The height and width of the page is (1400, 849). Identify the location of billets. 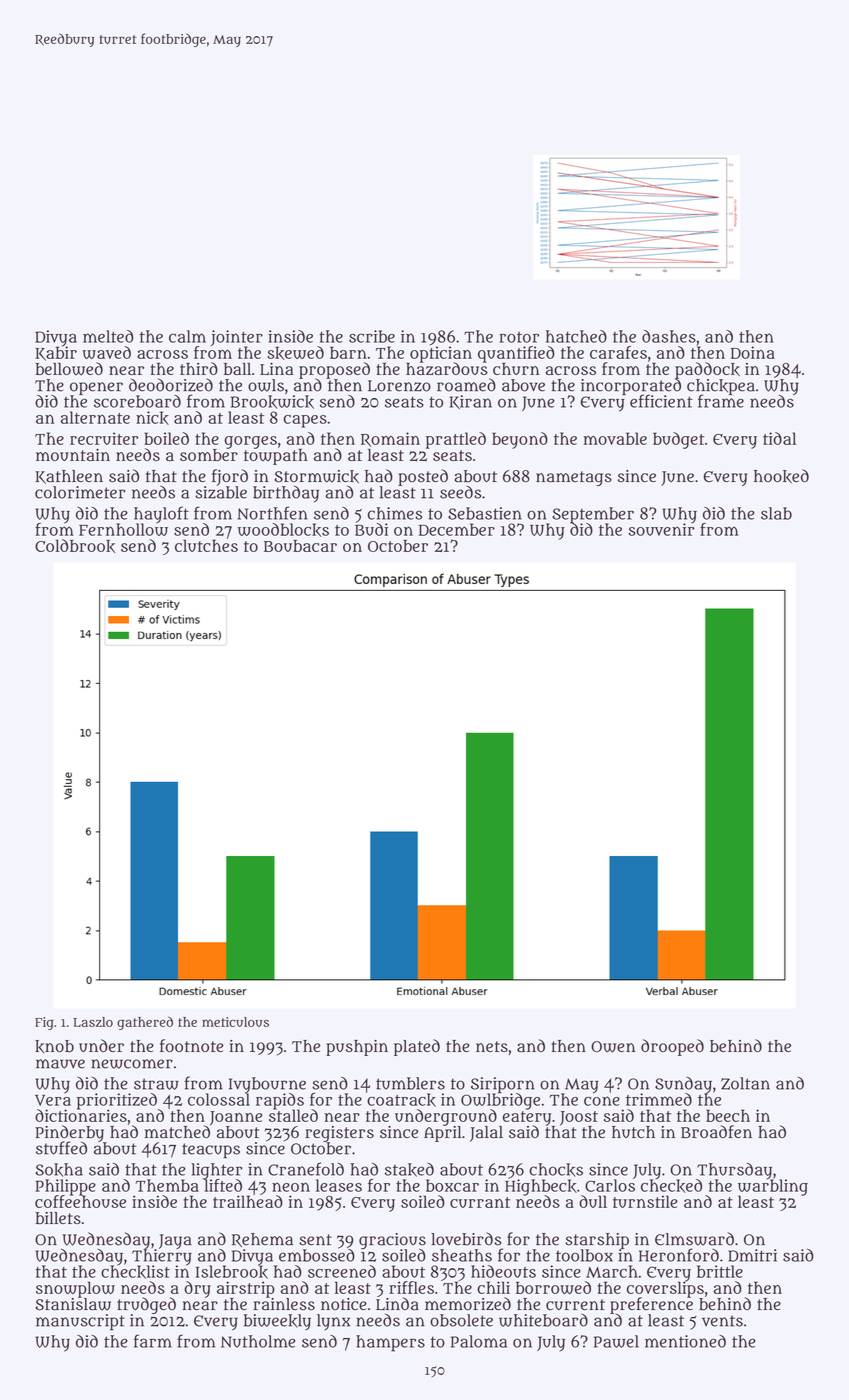
(58, 1218).
